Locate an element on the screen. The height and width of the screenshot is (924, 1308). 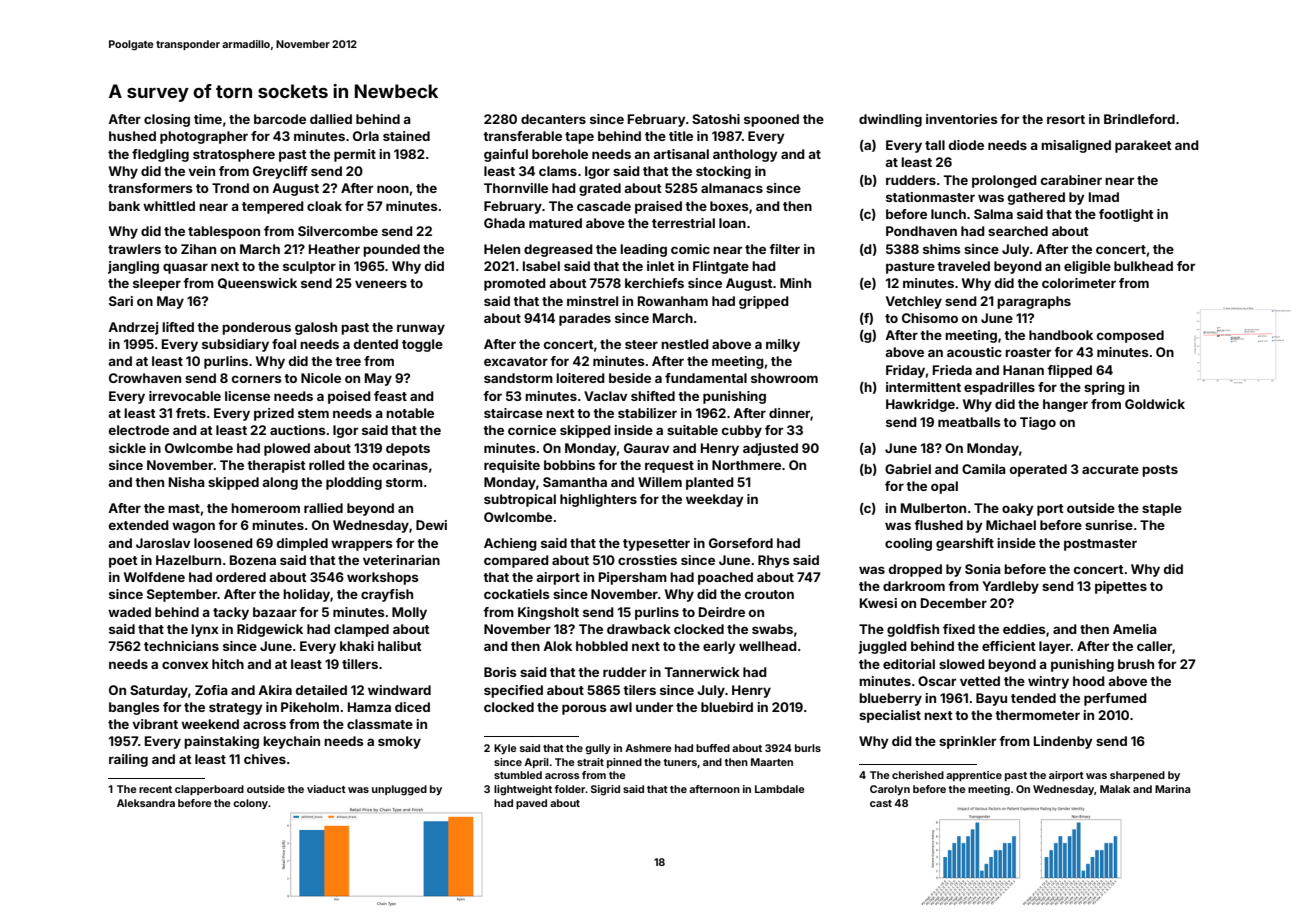
tall is located at coordinates (935, 145).
